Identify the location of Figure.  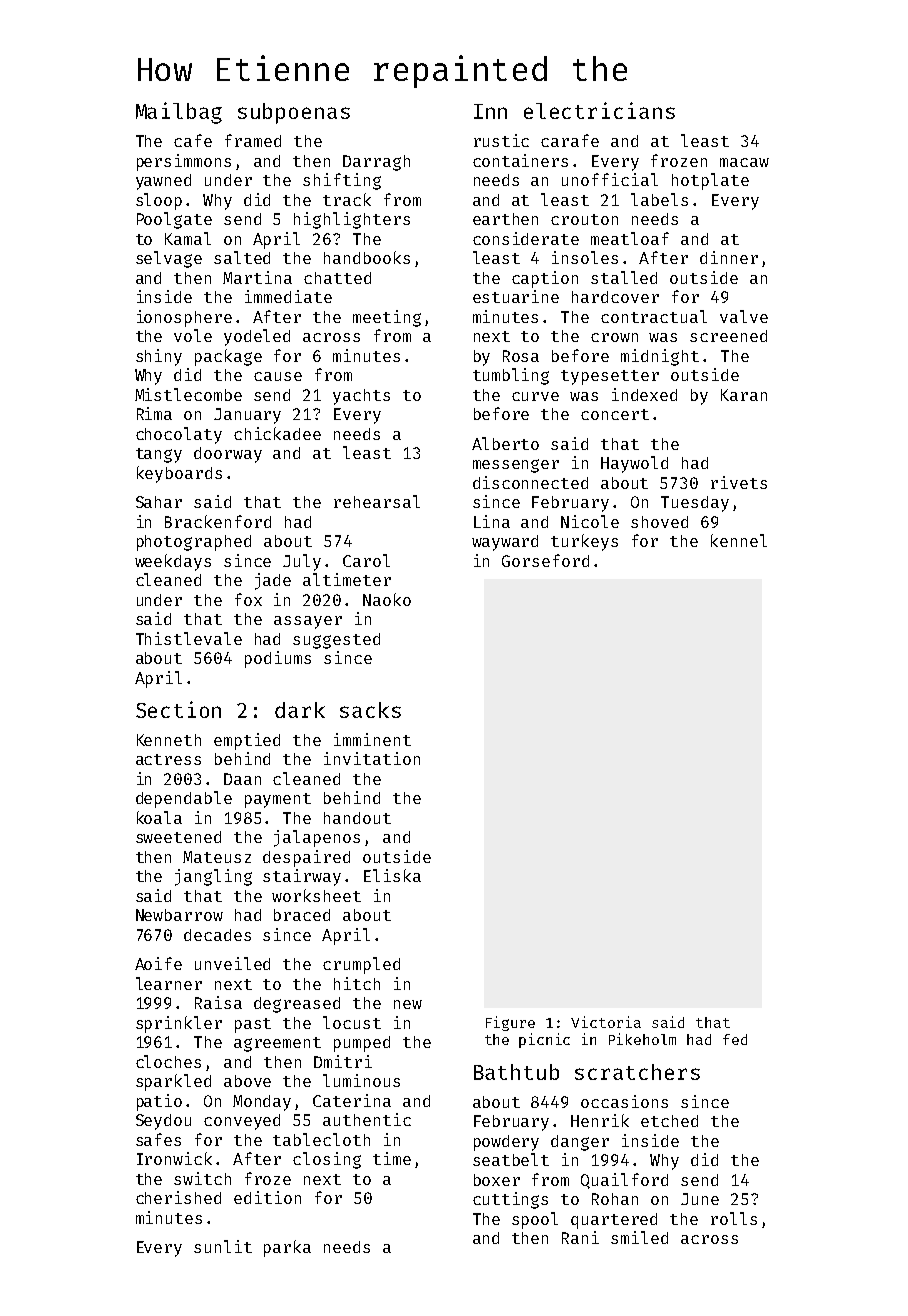
(510, 1023).
